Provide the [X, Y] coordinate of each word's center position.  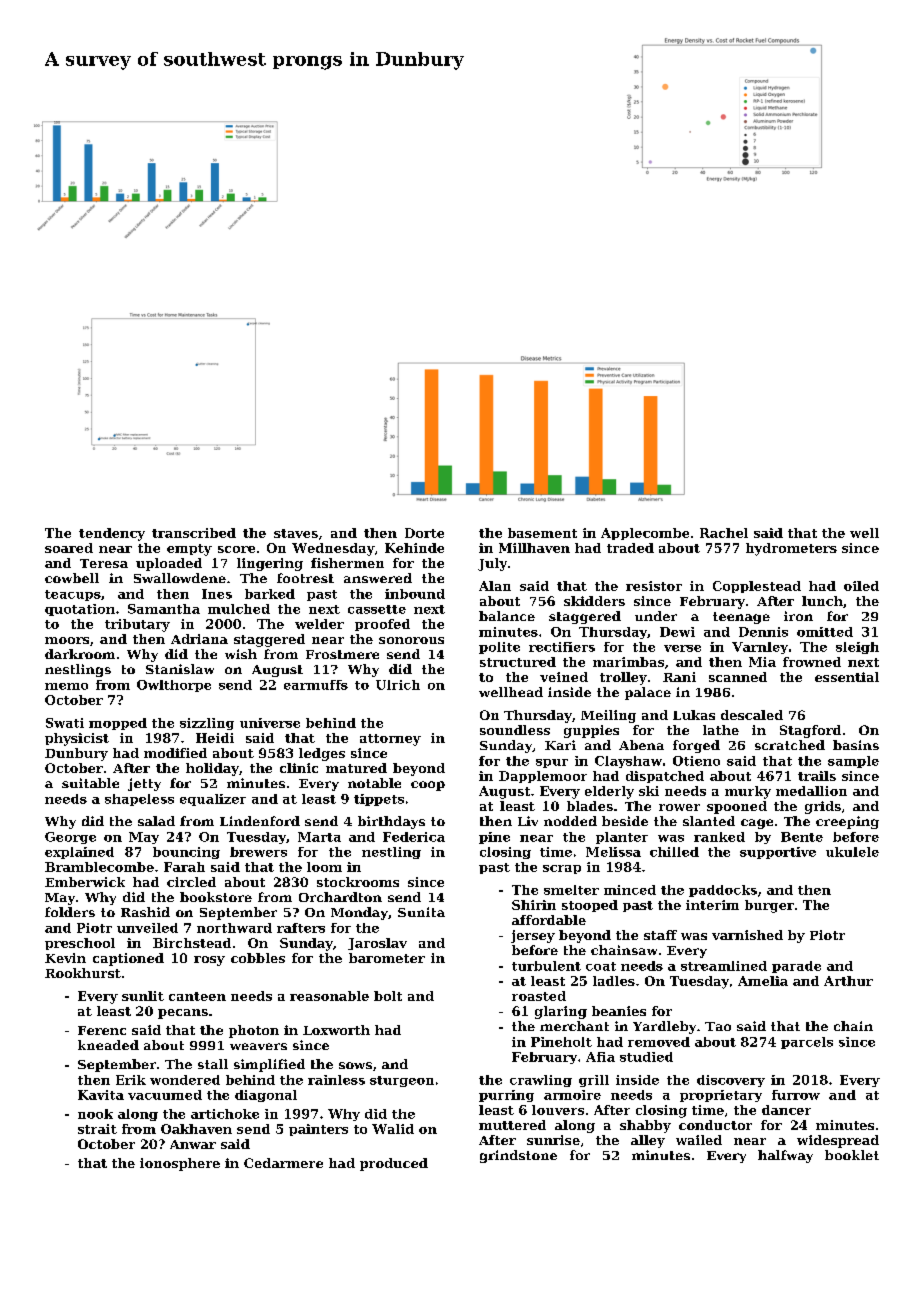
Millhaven [534, 548]
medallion [811, 791]
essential [847, 677]
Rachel [724, 533]
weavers [258, 1046]
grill [594, 1081]
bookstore [216, 897]
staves [296, 533]
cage [757, 824]
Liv [528, 821]
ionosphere [180, 1164]
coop [428, 786]
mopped [118, 724]
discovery [731, 1081]
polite [499, 648]
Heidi [215, 738]
